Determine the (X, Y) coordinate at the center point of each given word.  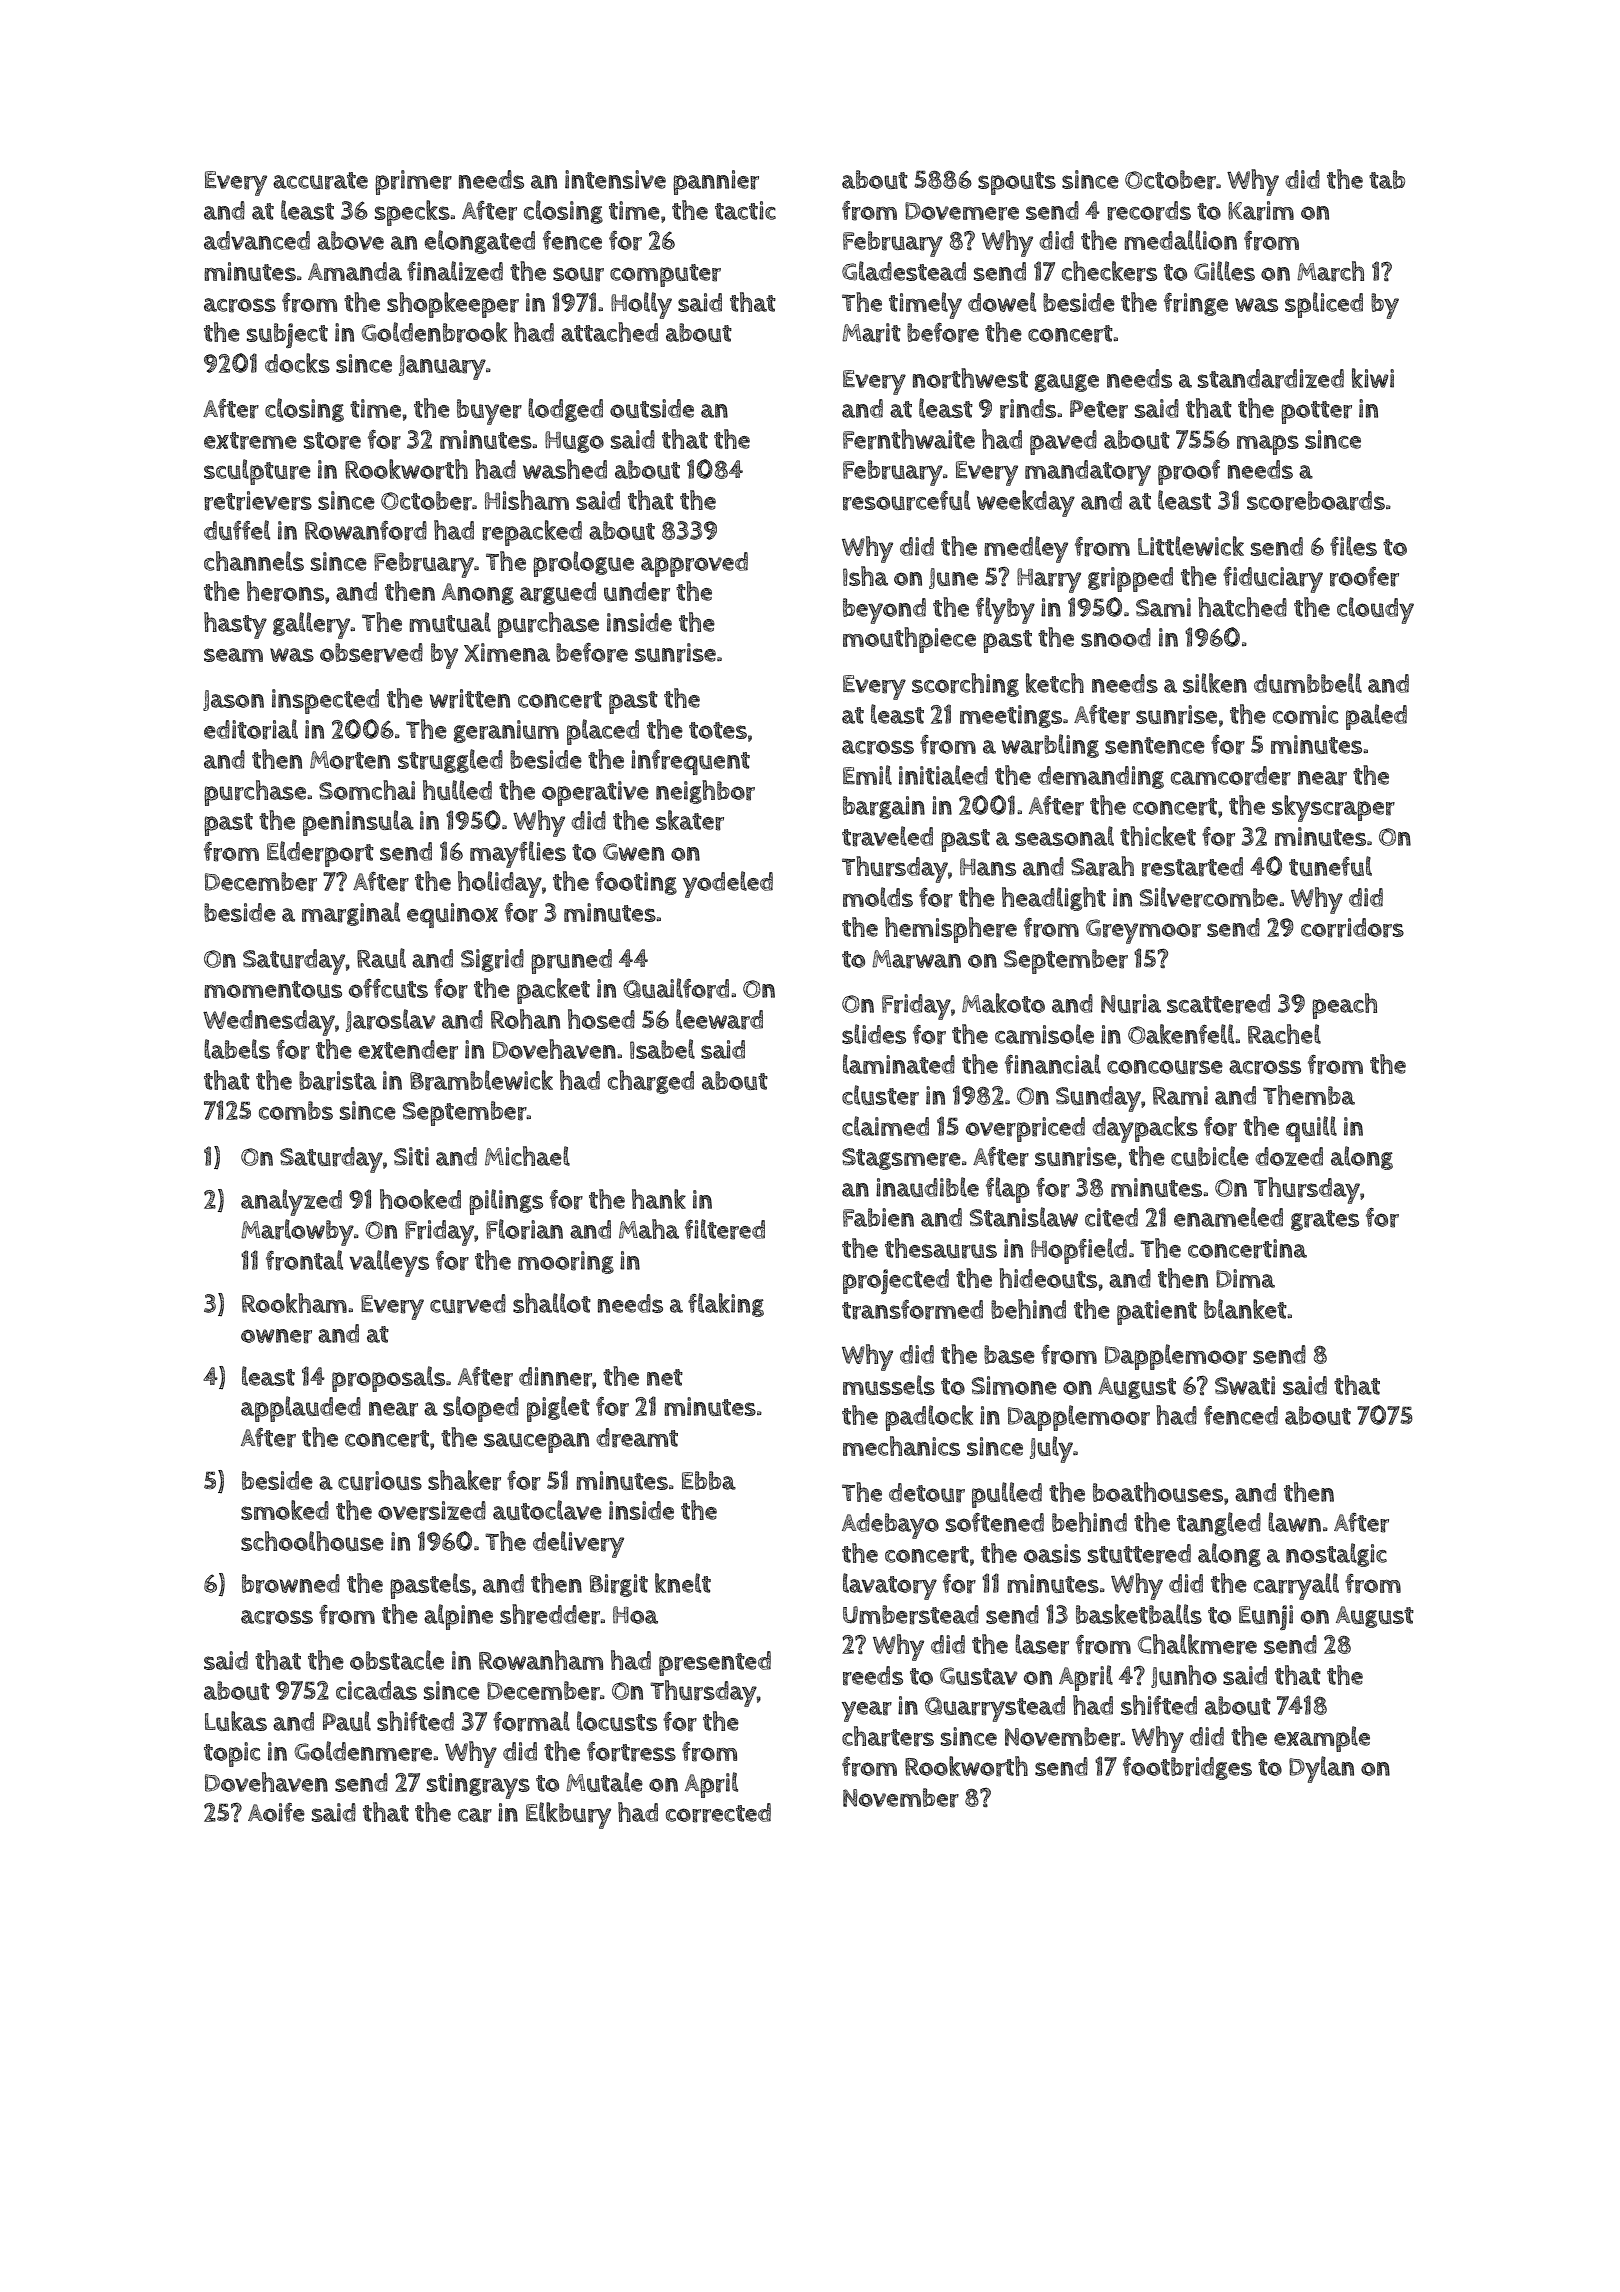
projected (896, 1281)
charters (888, 1736)
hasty (235, 625)
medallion (1180, 240)
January (442, 367)
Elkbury (568, 1815)
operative (595, 793)
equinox (452, 915)
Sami (1163, 607)
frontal (304, 1260)
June (953, 578)
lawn (1294, 1522)
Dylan (1321, 1769)
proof (1189, 472)
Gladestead (904, 271)
